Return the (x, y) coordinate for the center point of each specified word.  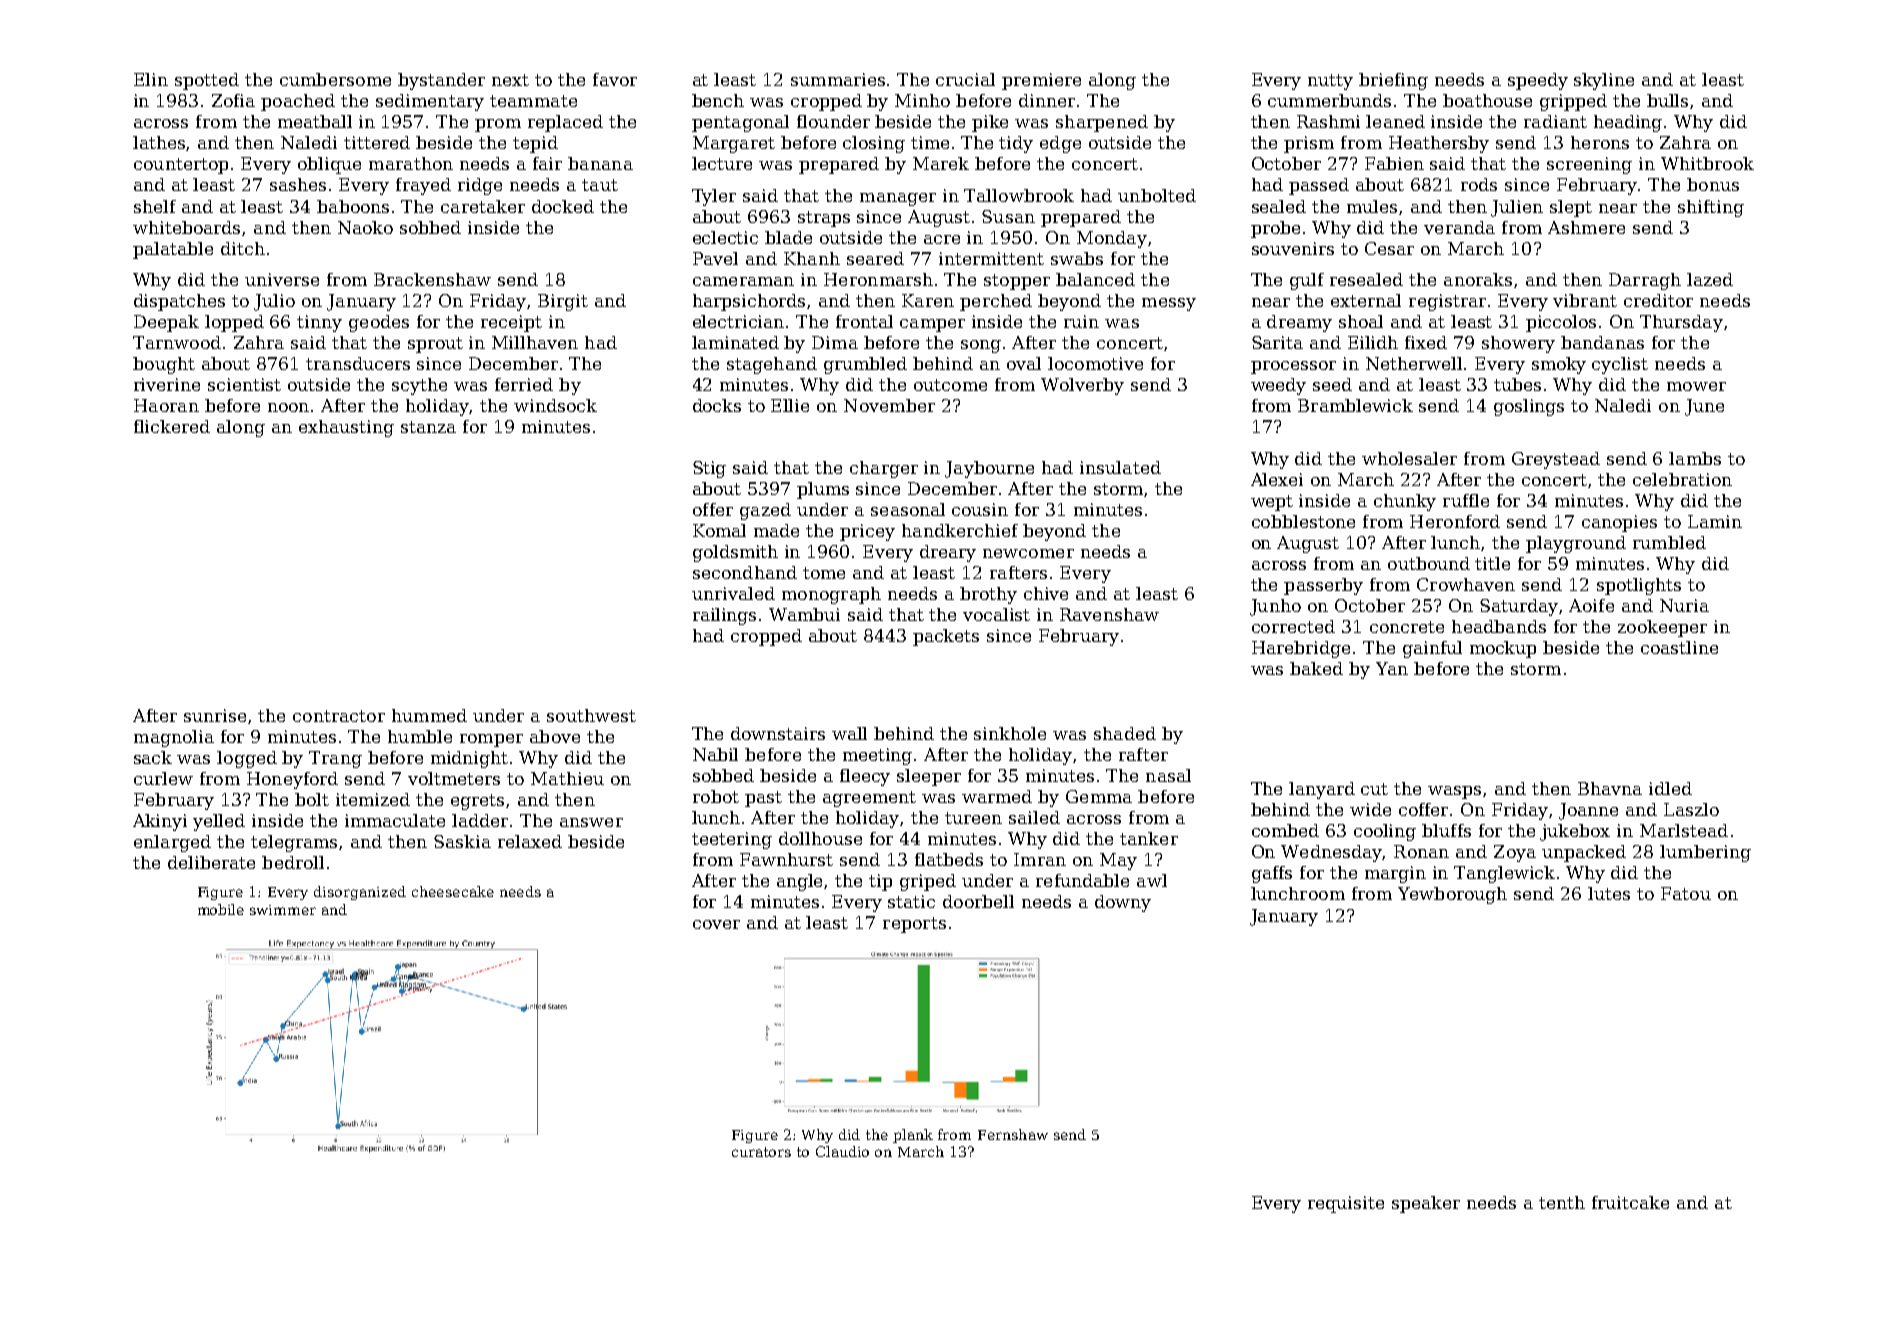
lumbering (1705, 853)
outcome (950, 385)
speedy (1538, 81)
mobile (221, 909)
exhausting (346, 428)
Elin (151, 79)
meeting (877, 756)
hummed (429, 715)
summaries (838, 79)
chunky (1405, 502)
